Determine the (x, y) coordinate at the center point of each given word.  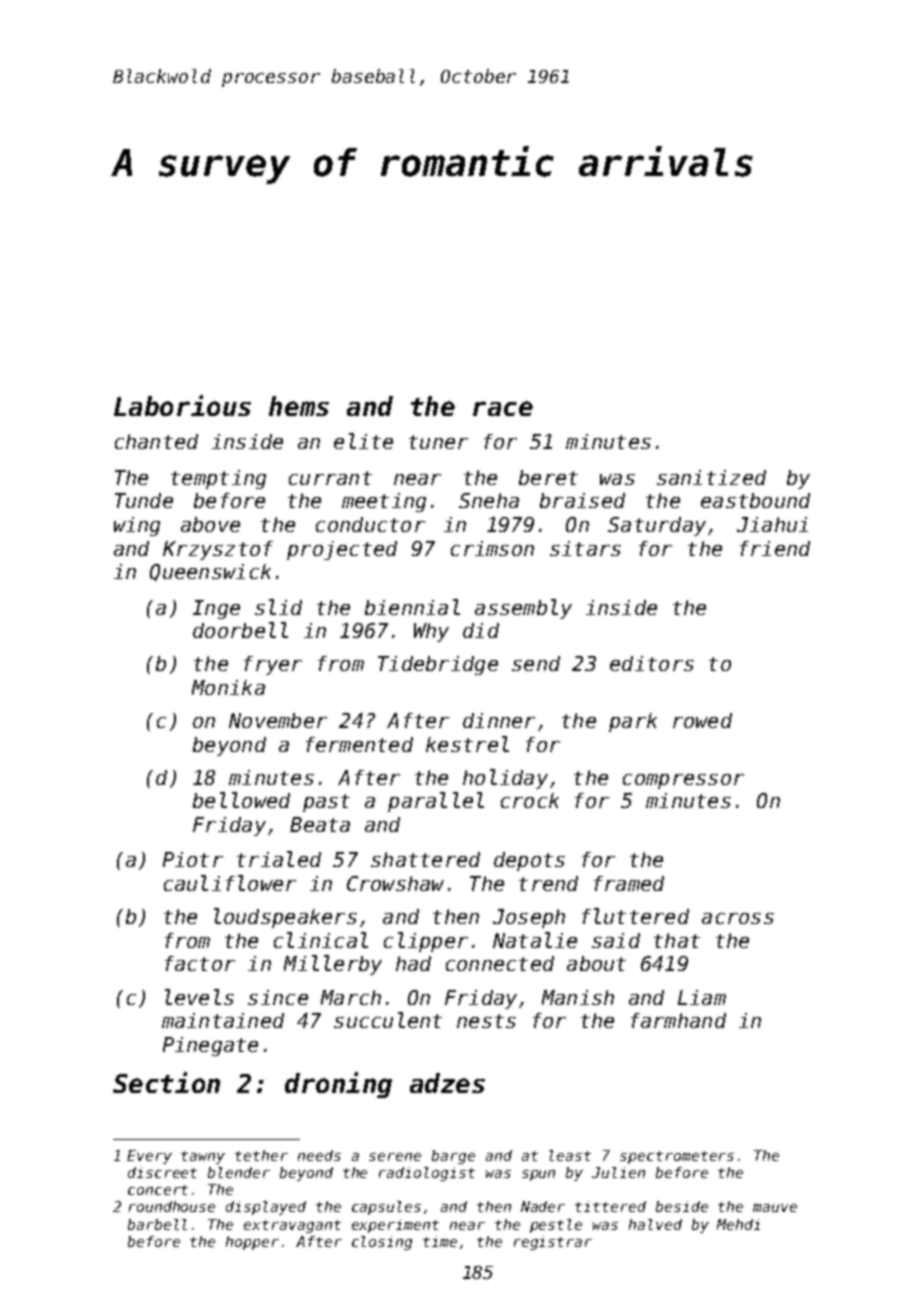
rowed (702, 720)
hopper (252, 1243)
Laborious (182, 405)
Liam (702, 997)
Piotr (193, 859)
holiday (505, 779)
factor (200, 963)
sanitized (711, 477)
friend (775, 548)
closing (382, 1243)
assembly (523, 609)
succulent (388, 1020)
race (503, 408)
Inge (216, 609)
